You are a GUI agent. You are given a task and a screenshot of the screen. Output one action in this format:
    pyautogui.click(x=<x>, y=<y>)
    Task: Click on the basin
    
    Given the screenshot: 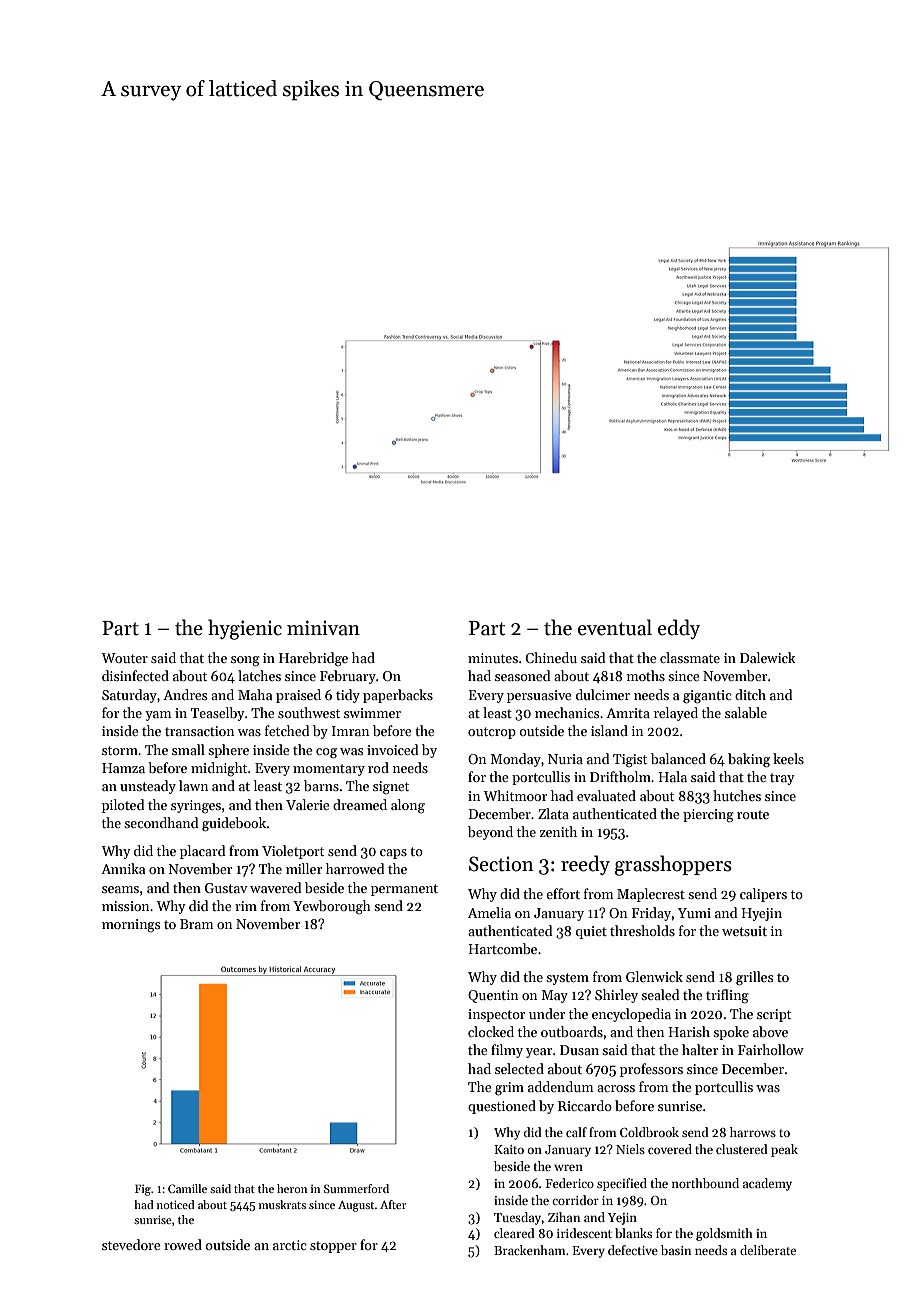 What is the action you would take?
    pyautogui.click(x=676, y=1250)
